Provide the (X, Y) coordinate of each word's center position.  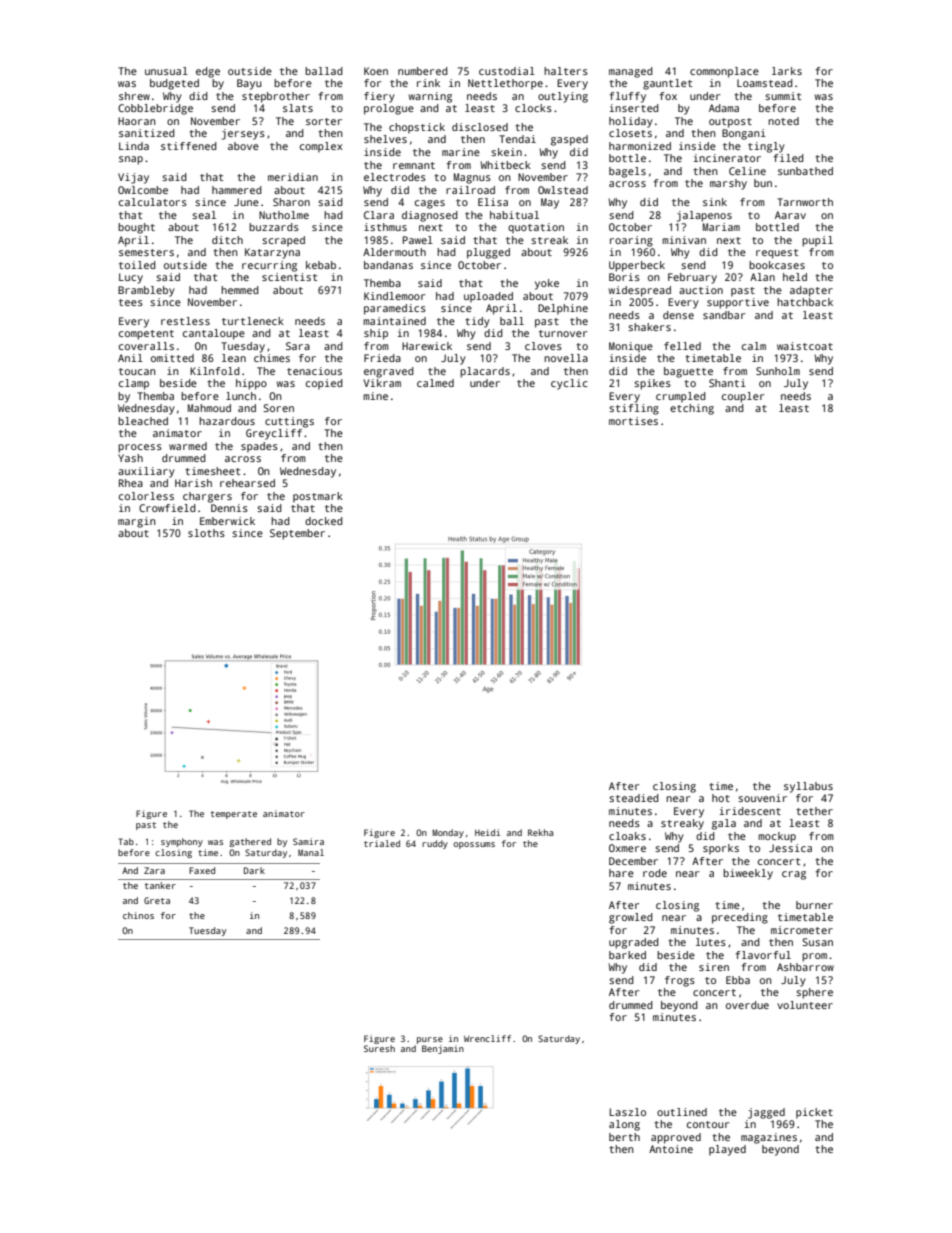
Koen (376, 71)
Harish (193, 483)
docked (324, 521)
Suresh (379, 1048)
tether (814, 811)
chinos (138, 915)
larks (787, 71)
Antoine (671, 1149)
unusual (166, 71)
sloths (206, 533)
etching (692, 409)
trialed (382, 843)
